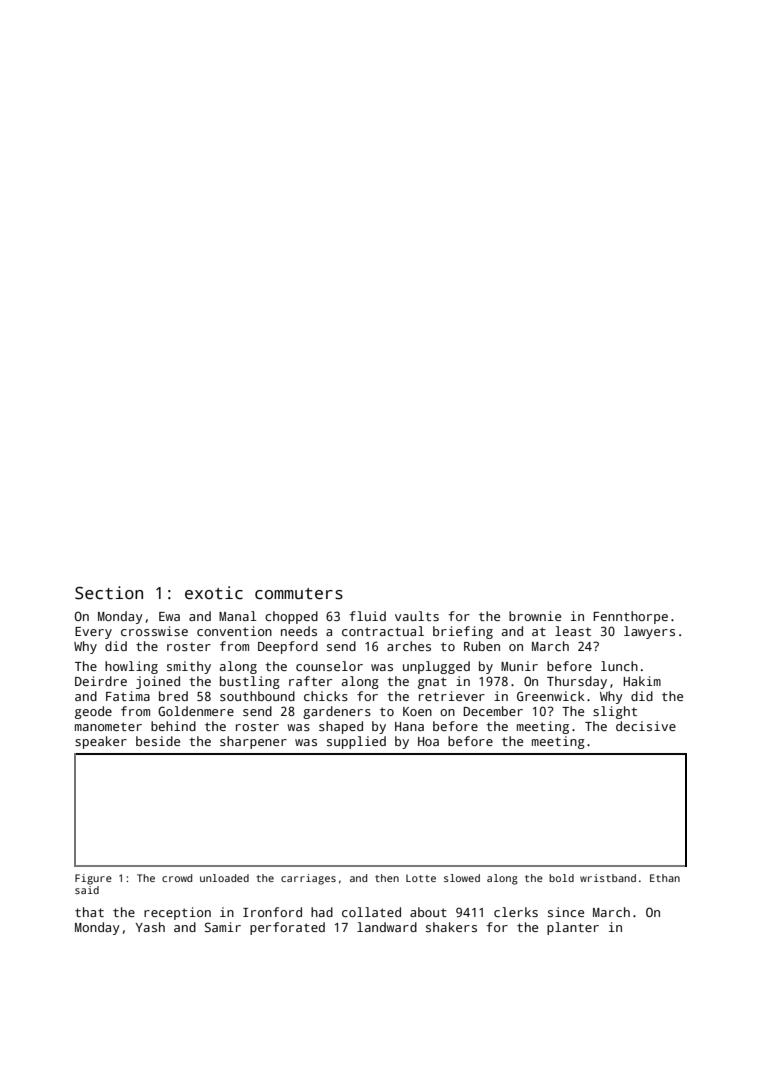  What do you see at coordinates (608, 878) in the screenshot?
I see `wristband` at bounding box center [608, 878].
